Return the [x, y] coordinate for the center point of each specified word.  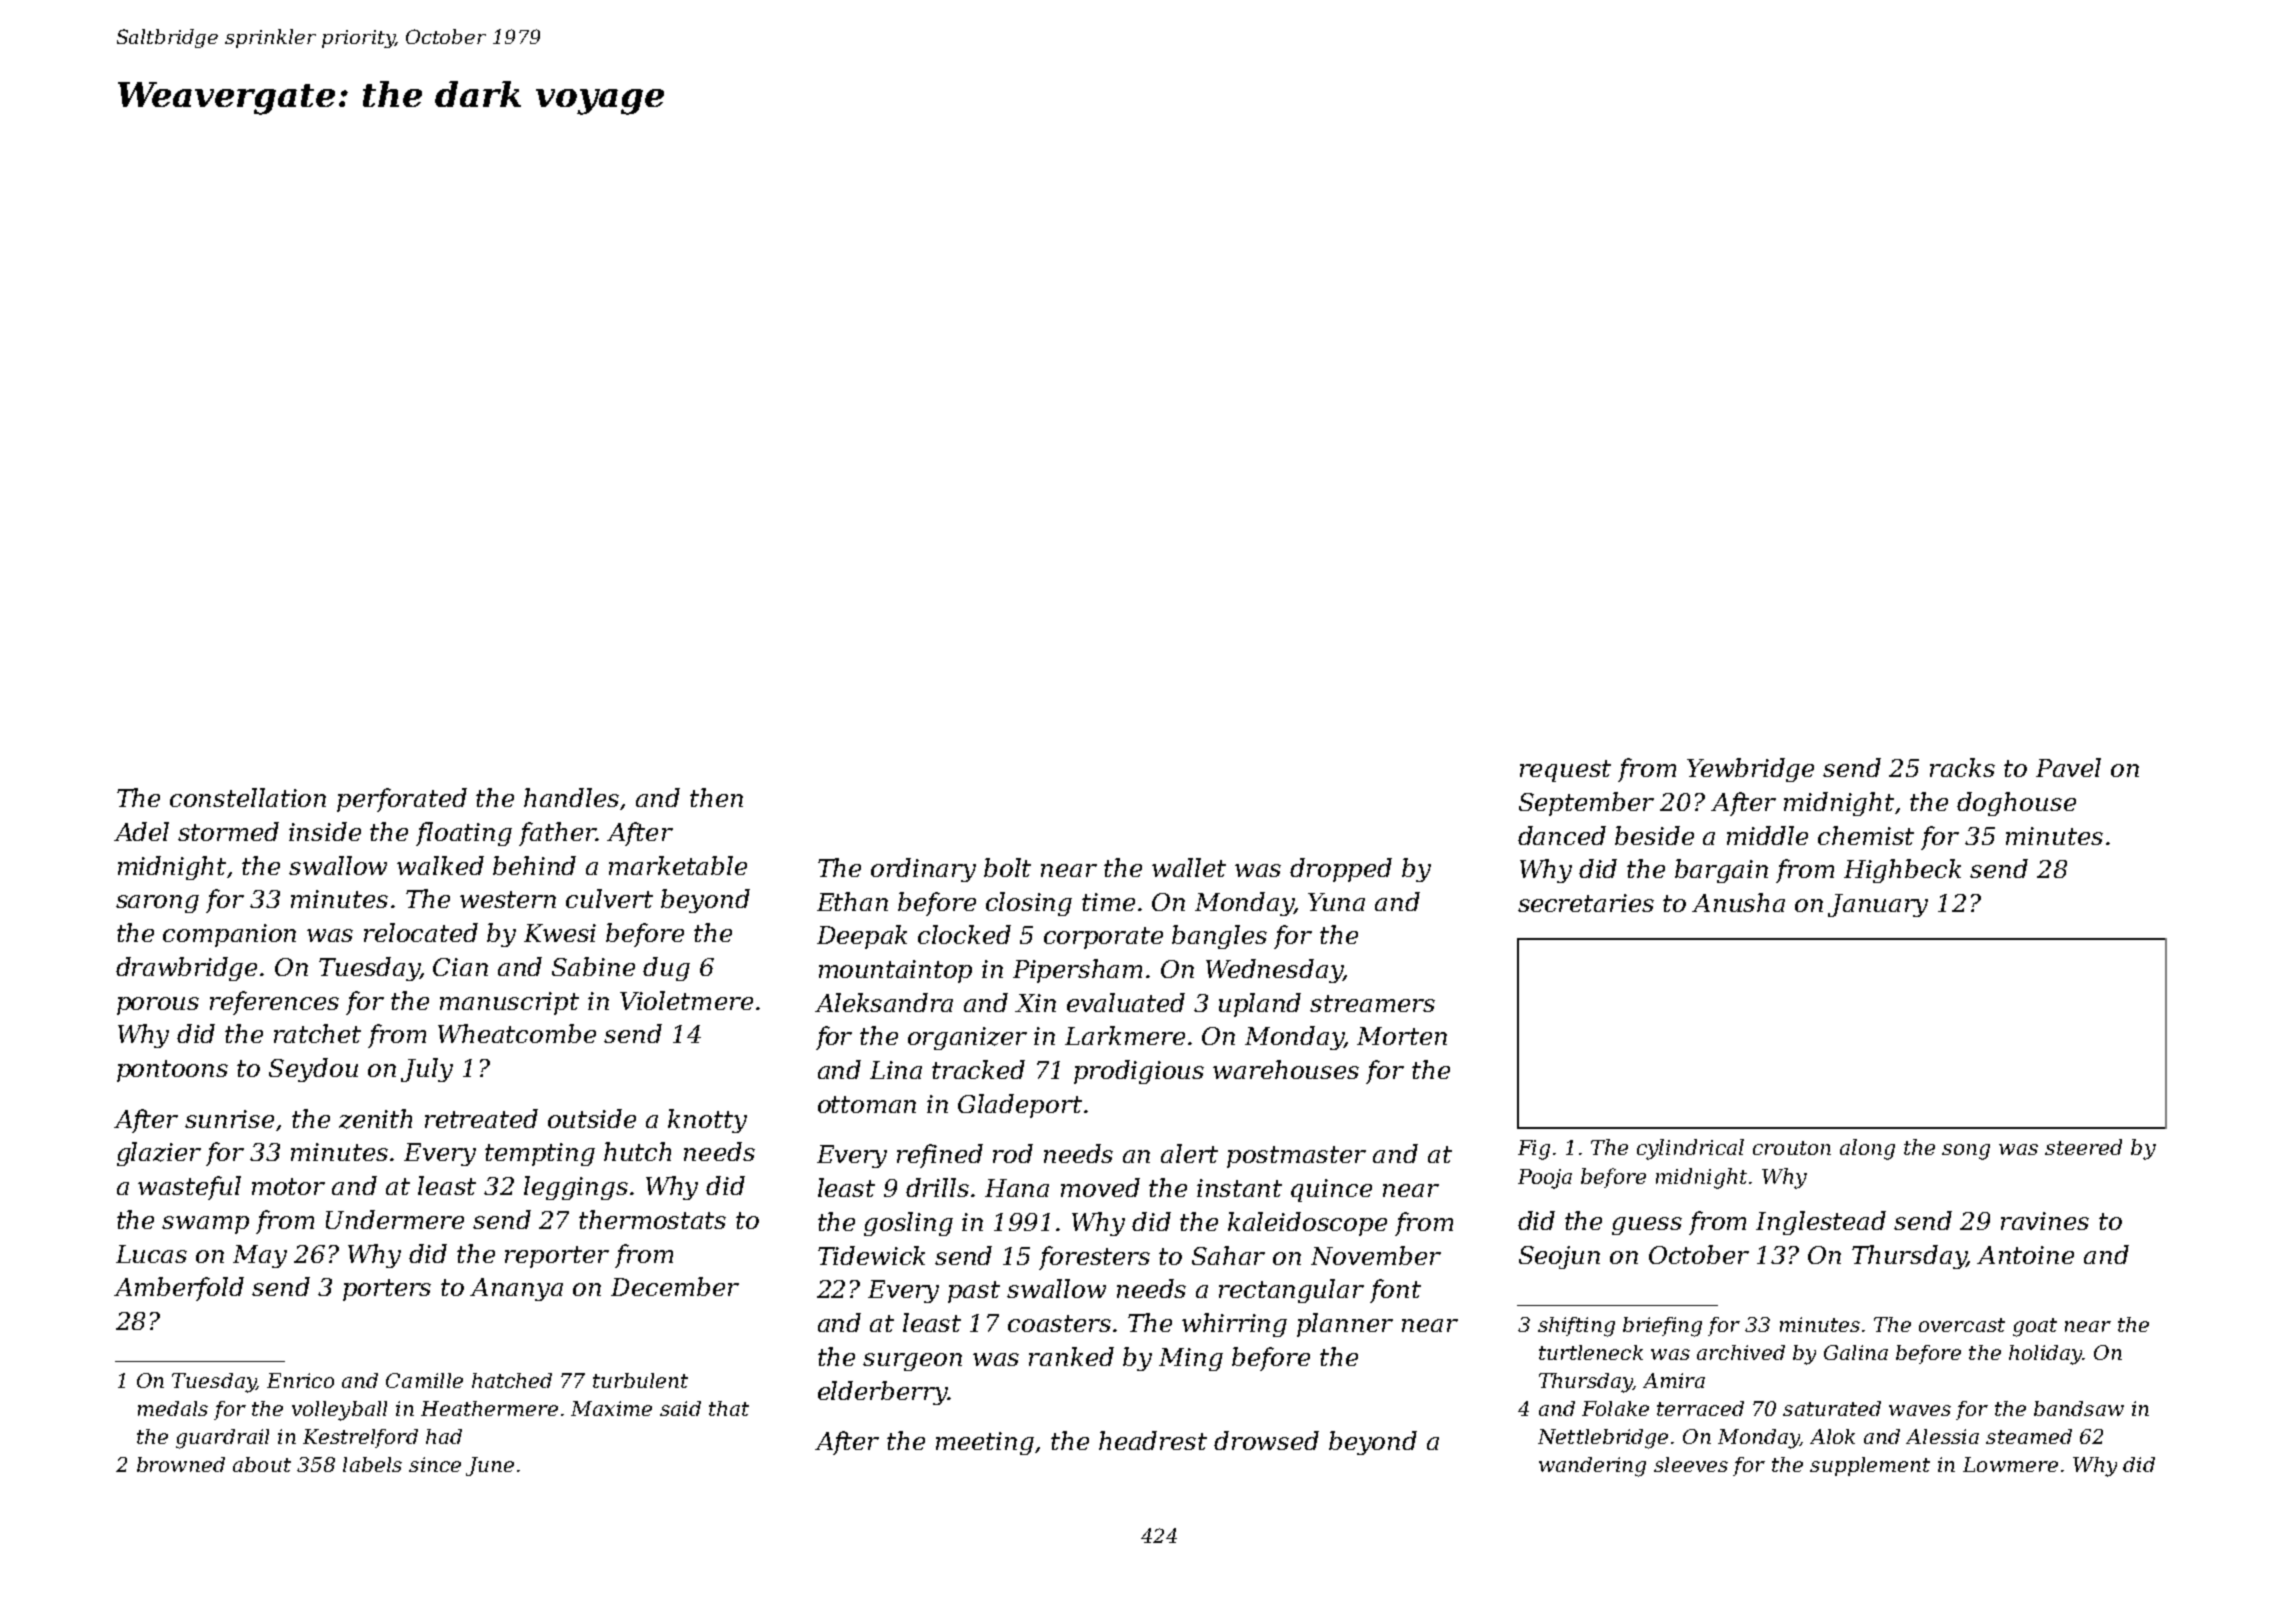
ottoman [867, 1104]
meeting [985, 1443]
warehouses [1286, 1069]
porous [158, 1006]
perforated [402, 800]
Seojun [1559, 1257]
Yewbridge [1750, 770]
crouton [1792, 1148]
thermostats [652, 1219]
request [1565, 771]
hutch [637, 1151]
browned [181, 1464]
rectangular [1291, 1291]
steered [2083, 1147]
